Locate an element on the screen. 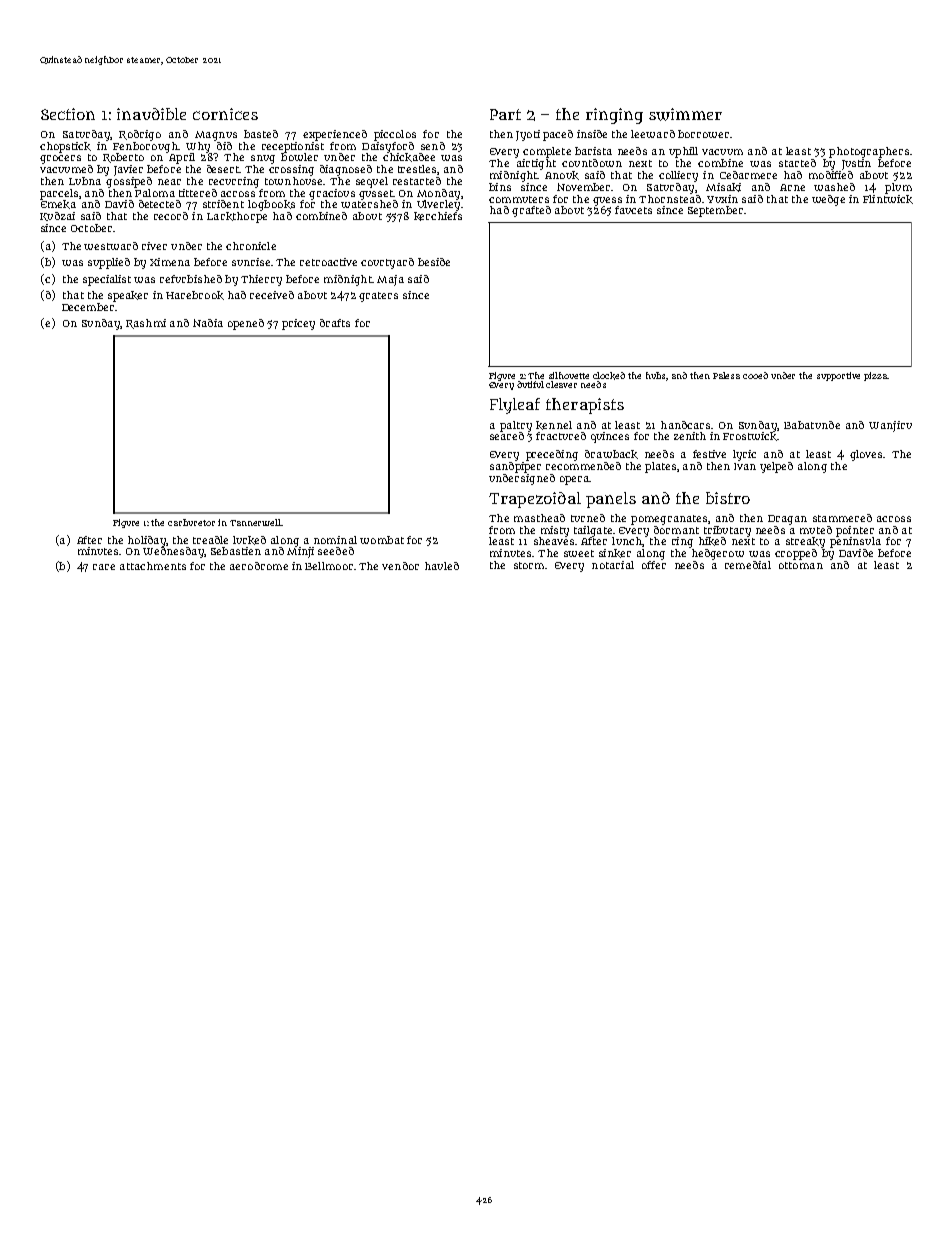  rare is located at coordinates (104, 567).
